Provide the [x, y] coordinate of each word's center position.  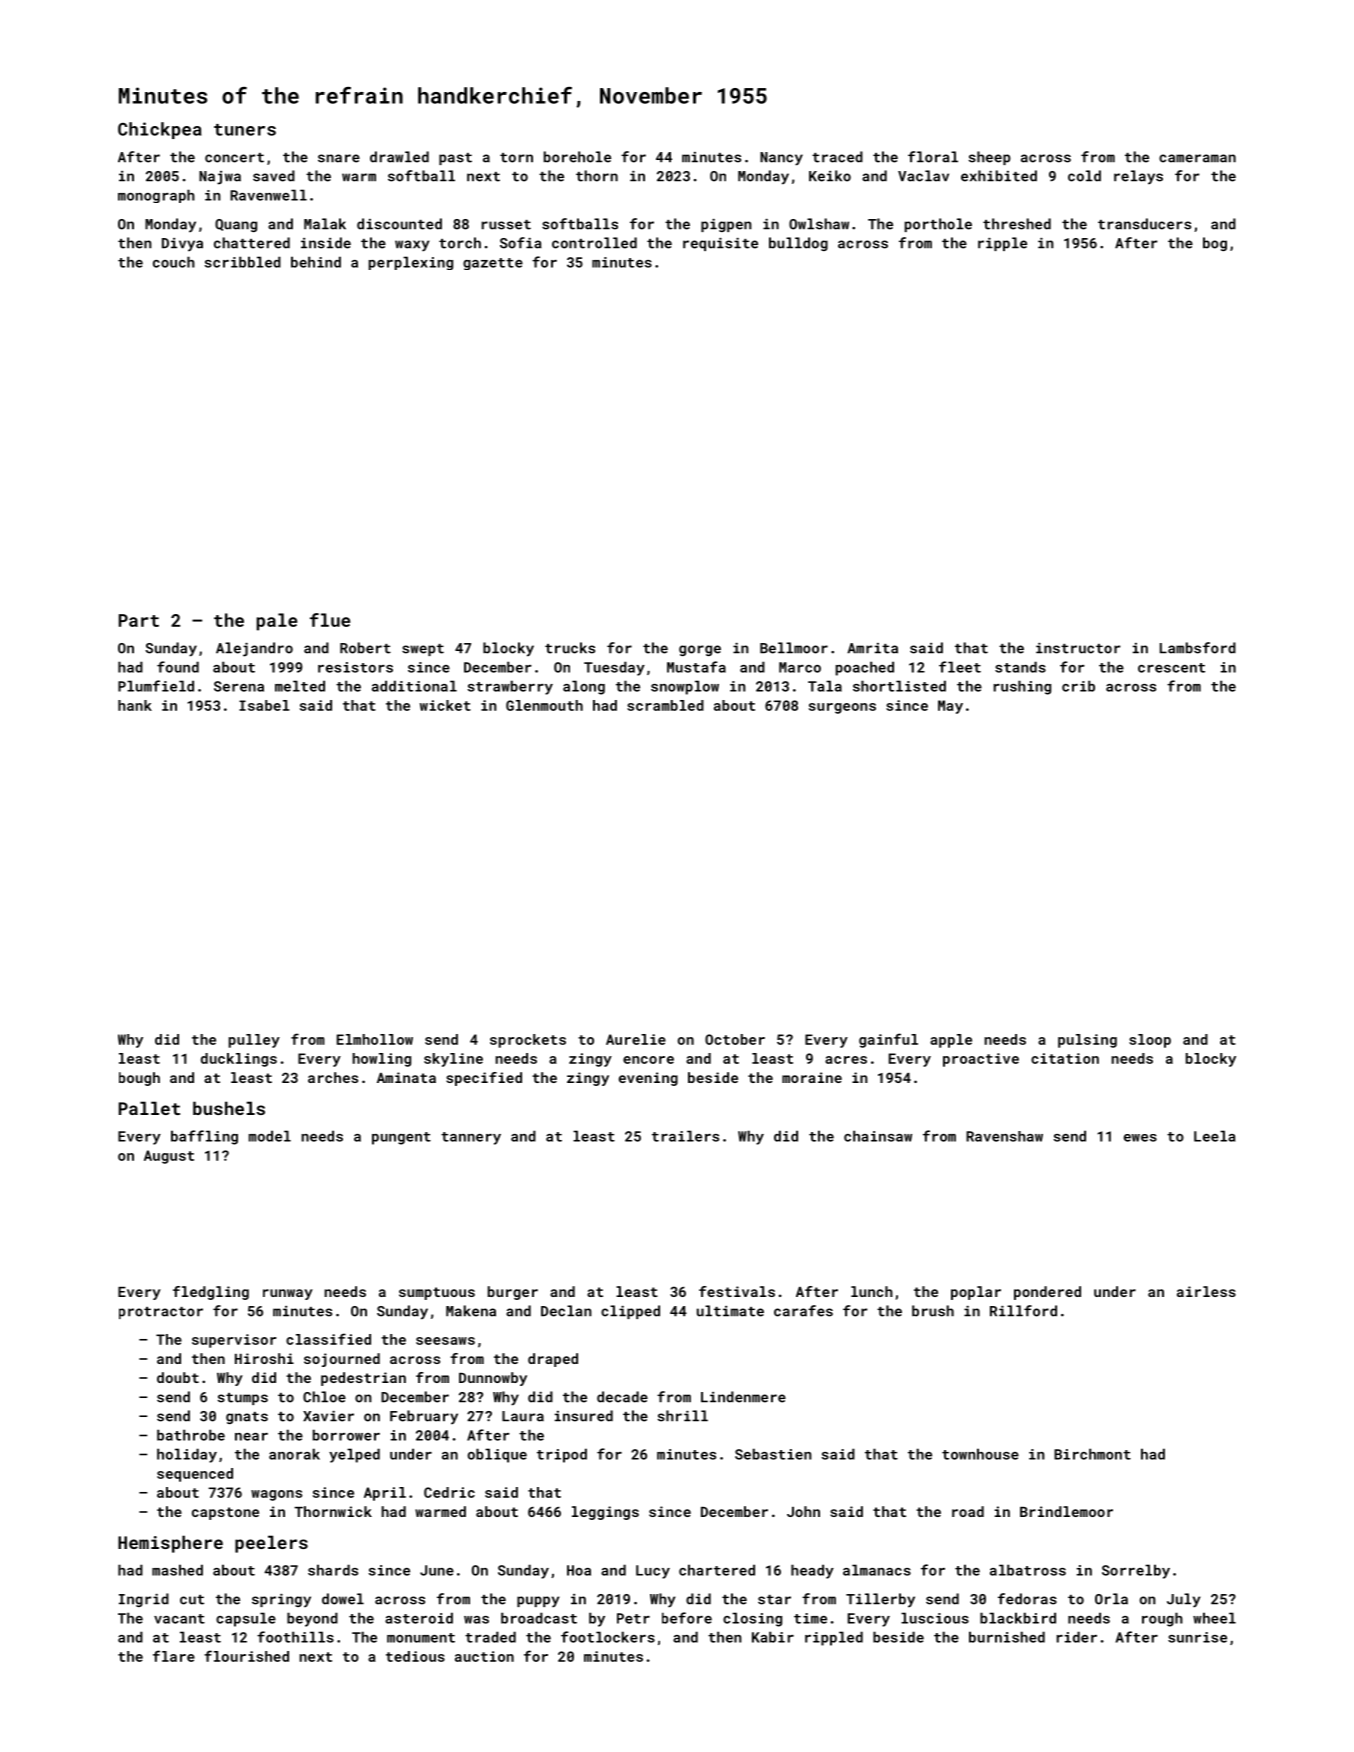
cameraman [1197, 158]
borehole [577, 157]
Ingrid [144, 1600]
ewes [1140, 1138]
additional [414, 686]
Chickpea [159, 130]
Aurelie [636, 1039]
